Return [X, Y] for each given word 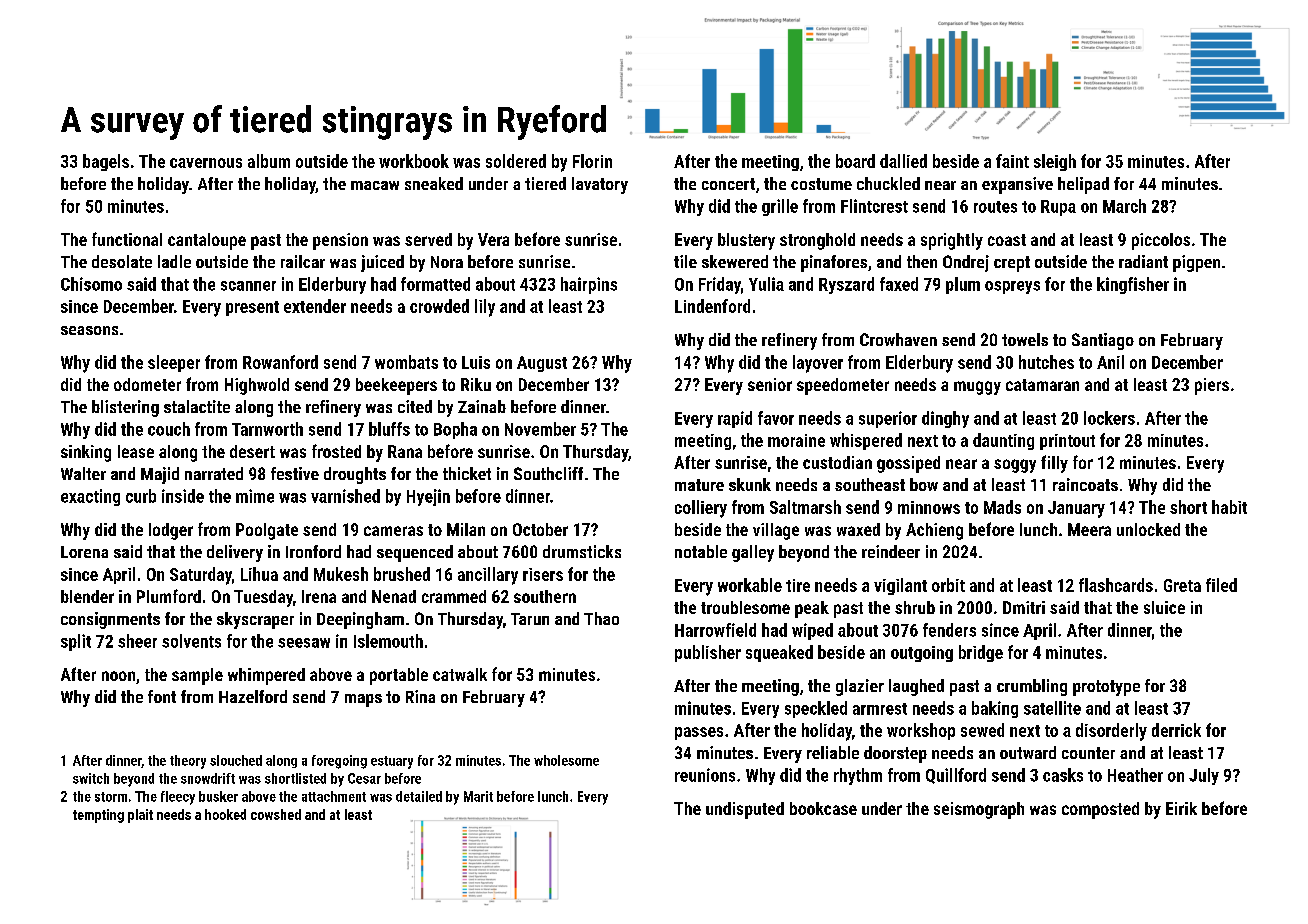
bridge [981, 653]
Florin [592, 161]
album [269, 161]
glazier [860, 687]
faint [1012, 161]
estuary [392, 762]
